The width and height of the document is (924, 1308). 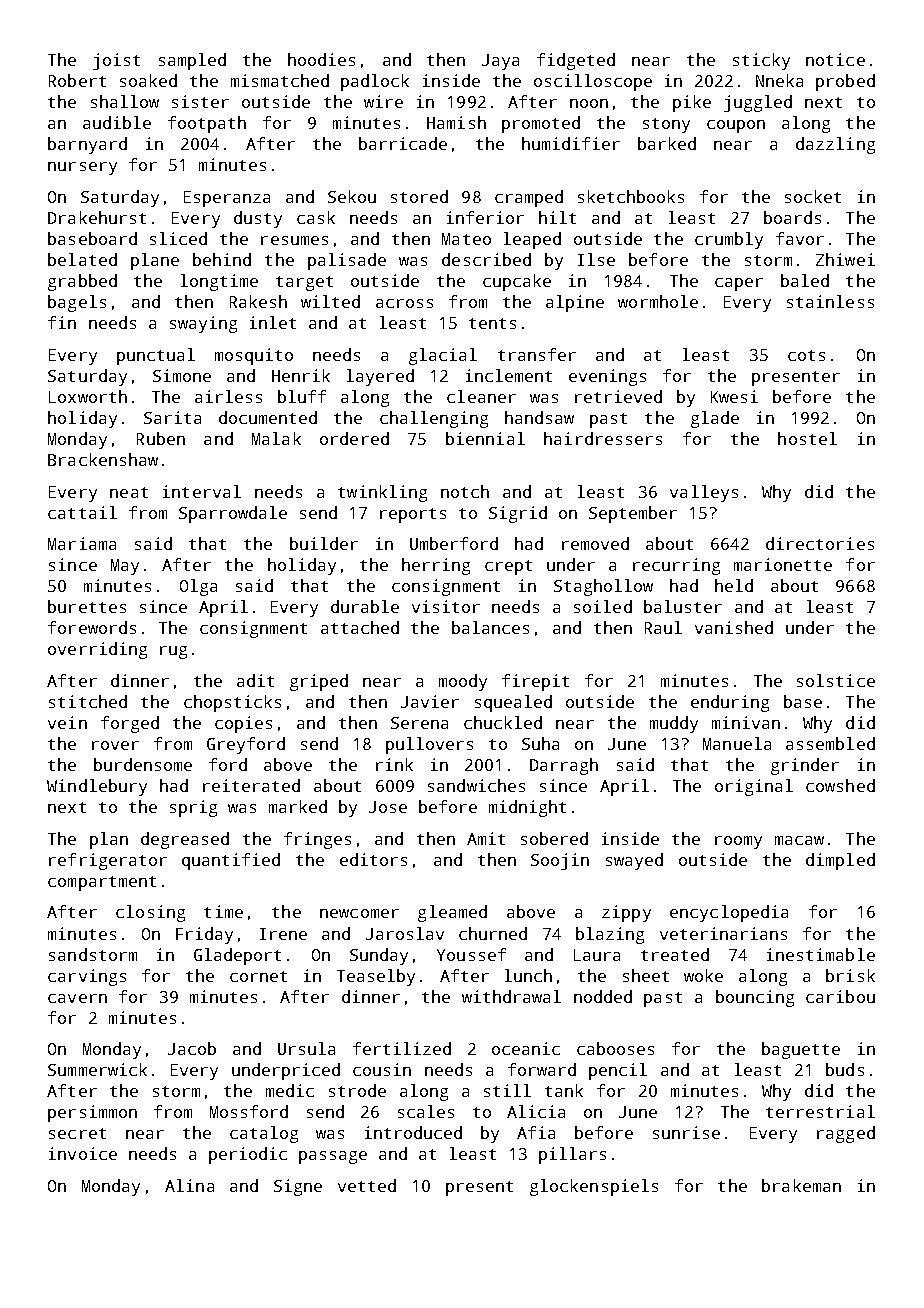 I want to click on sampled, so click(x=192, y=61).
